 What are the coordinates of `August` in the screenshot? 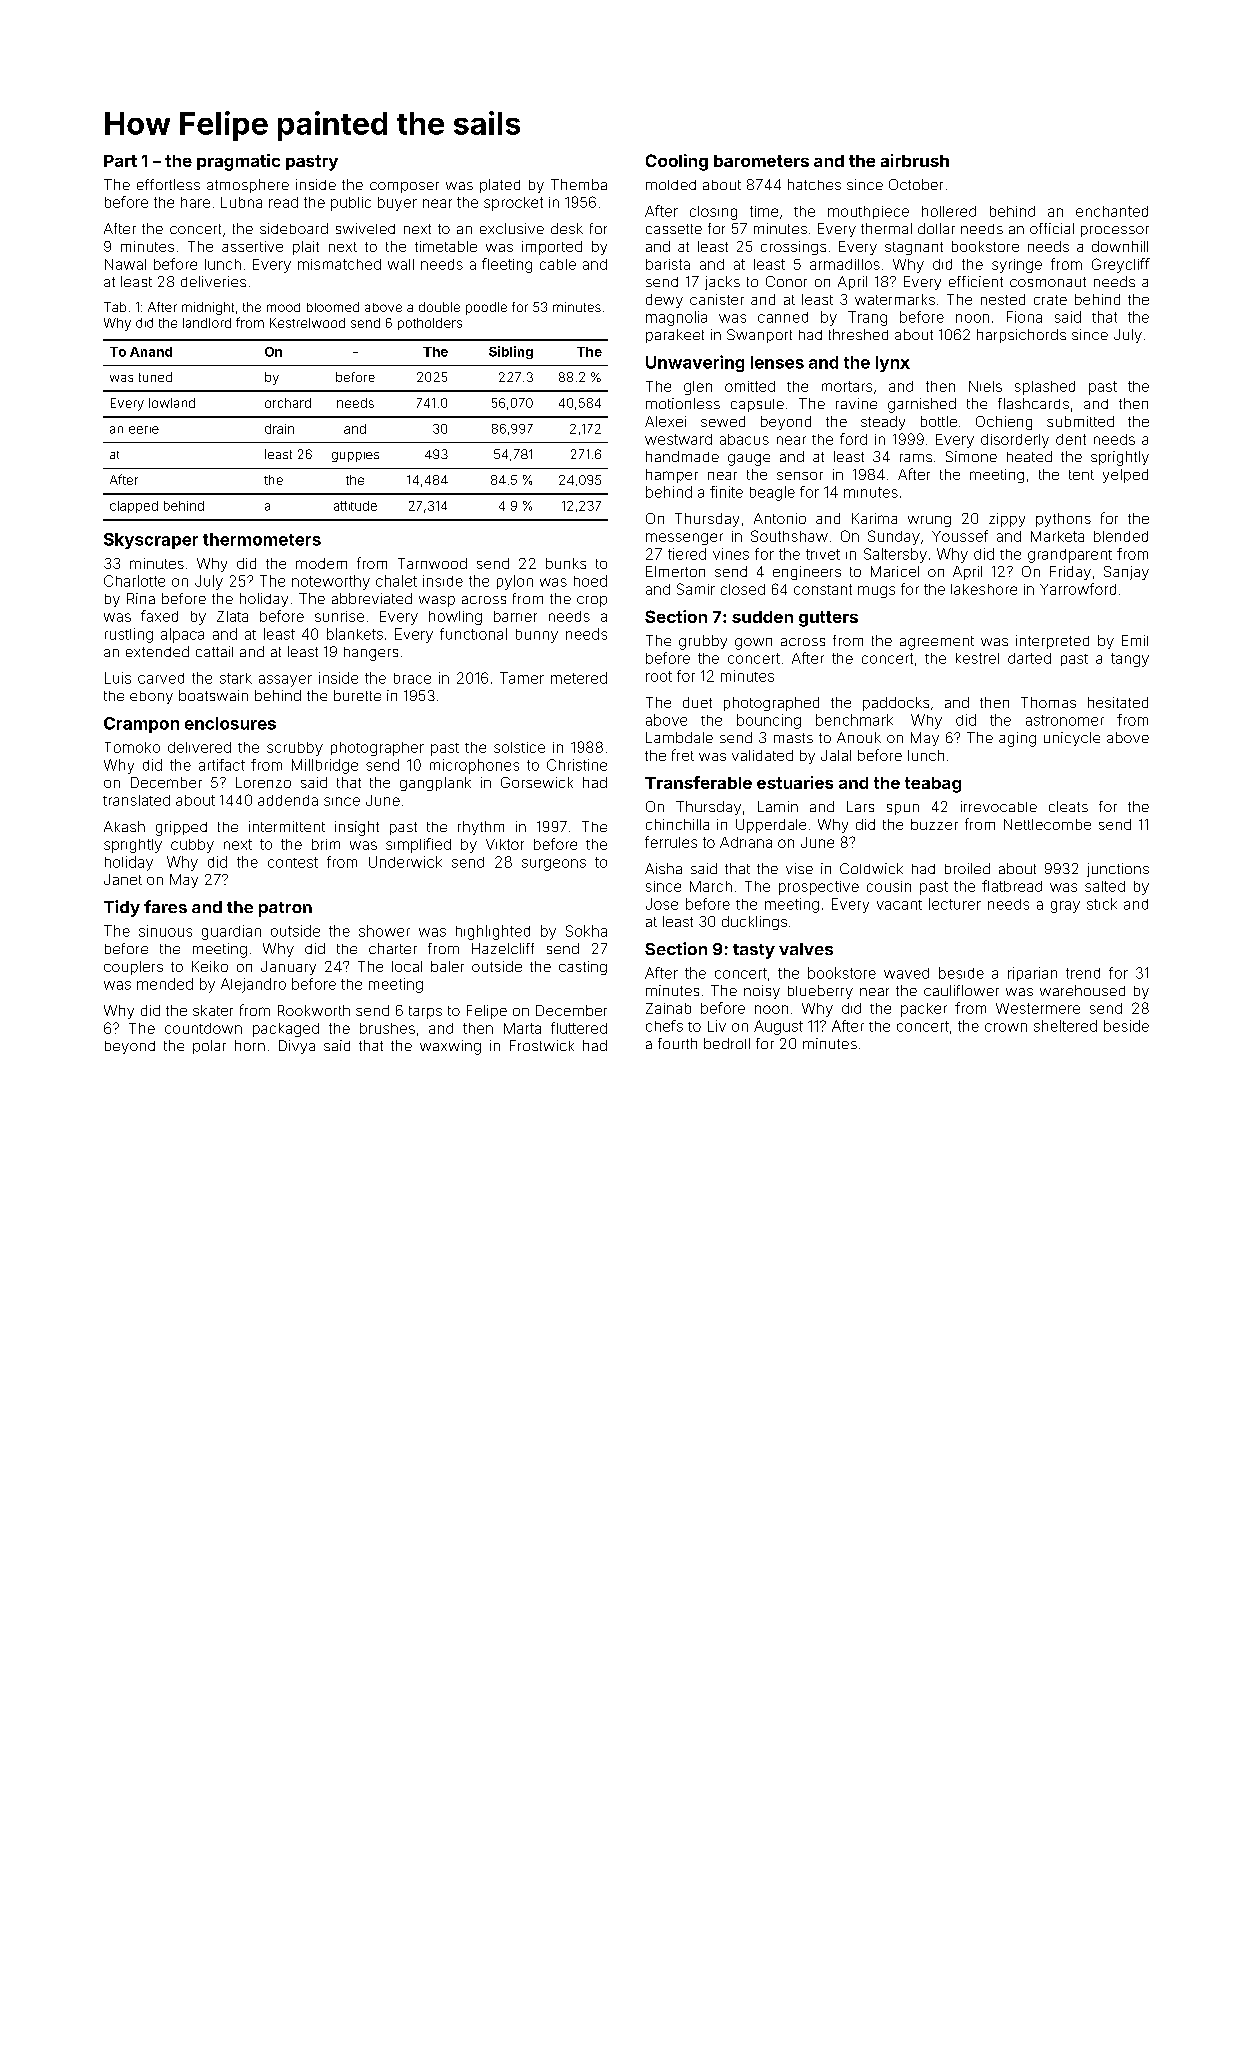 It's located at (778, 1027).
